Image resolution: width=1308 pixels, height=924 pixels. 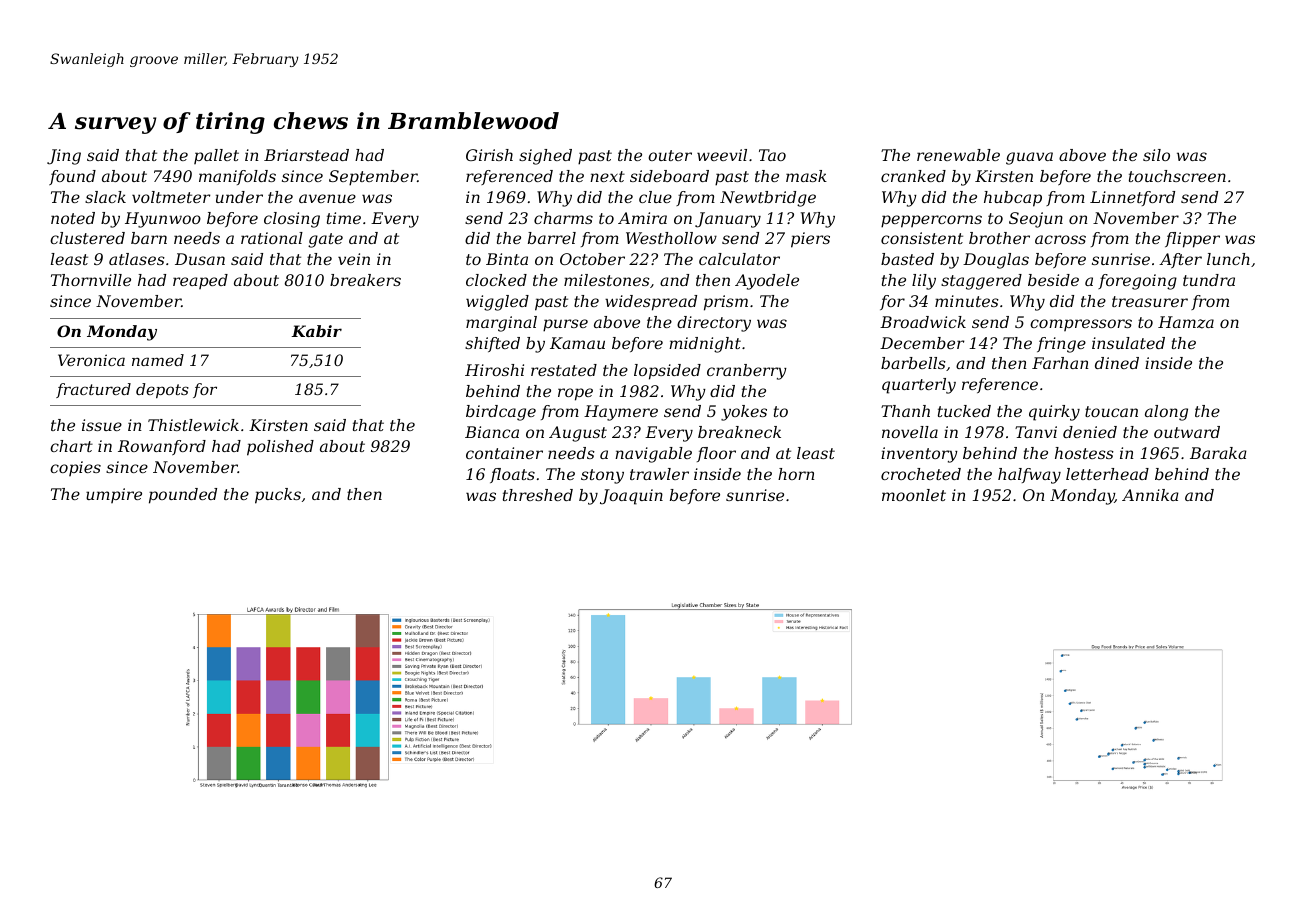 What do you see at coordinates (1150, 301) in the document?
I see `treasurer` at bounding box center [1150, 301].
